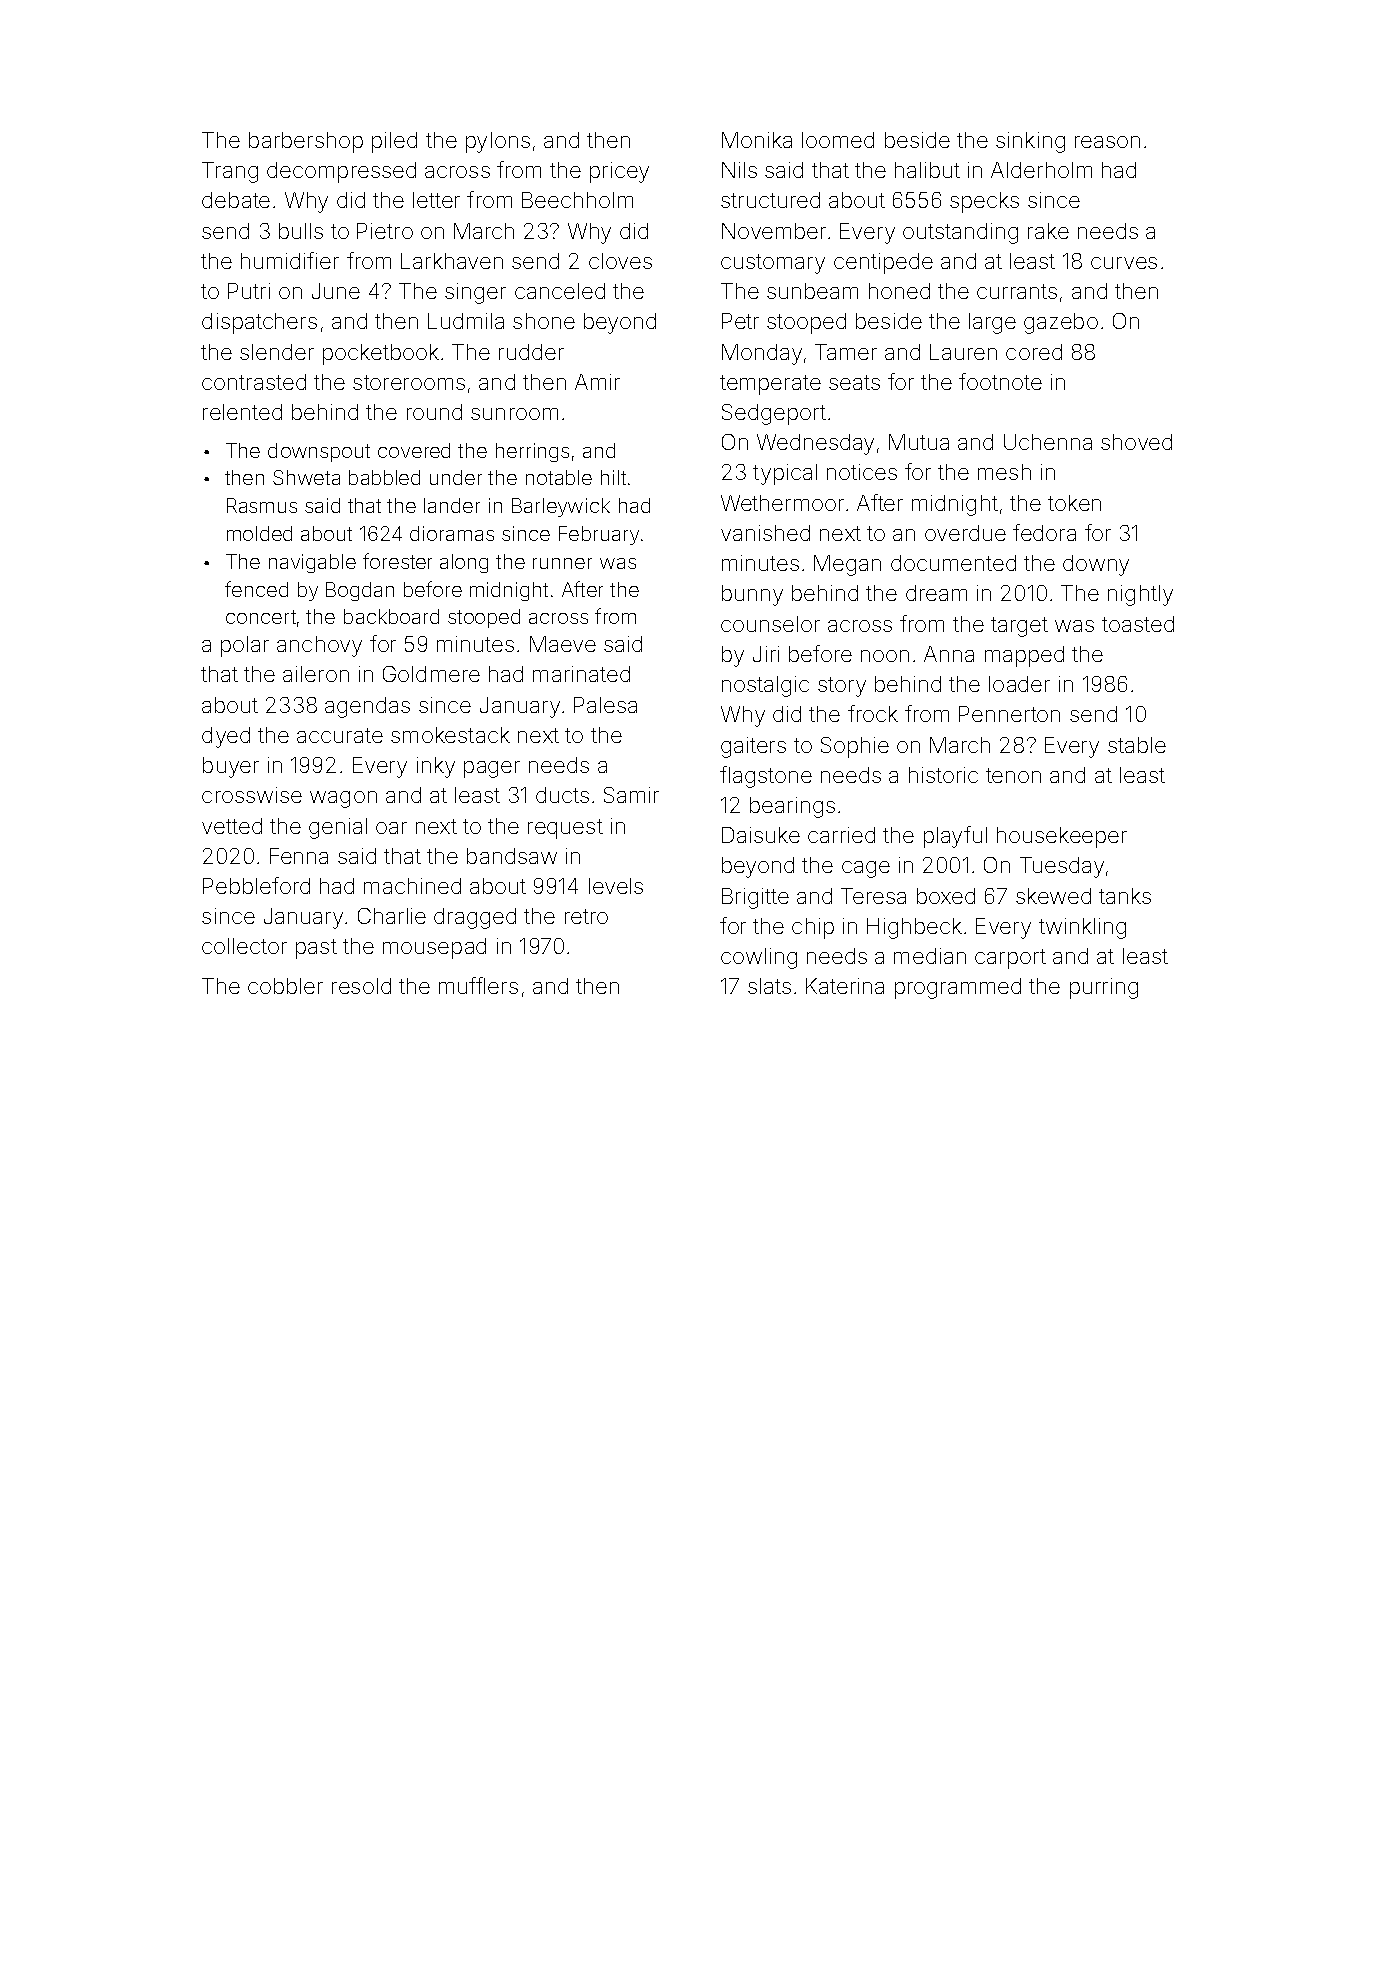  I want to click on dyed, so click(226, 737).
